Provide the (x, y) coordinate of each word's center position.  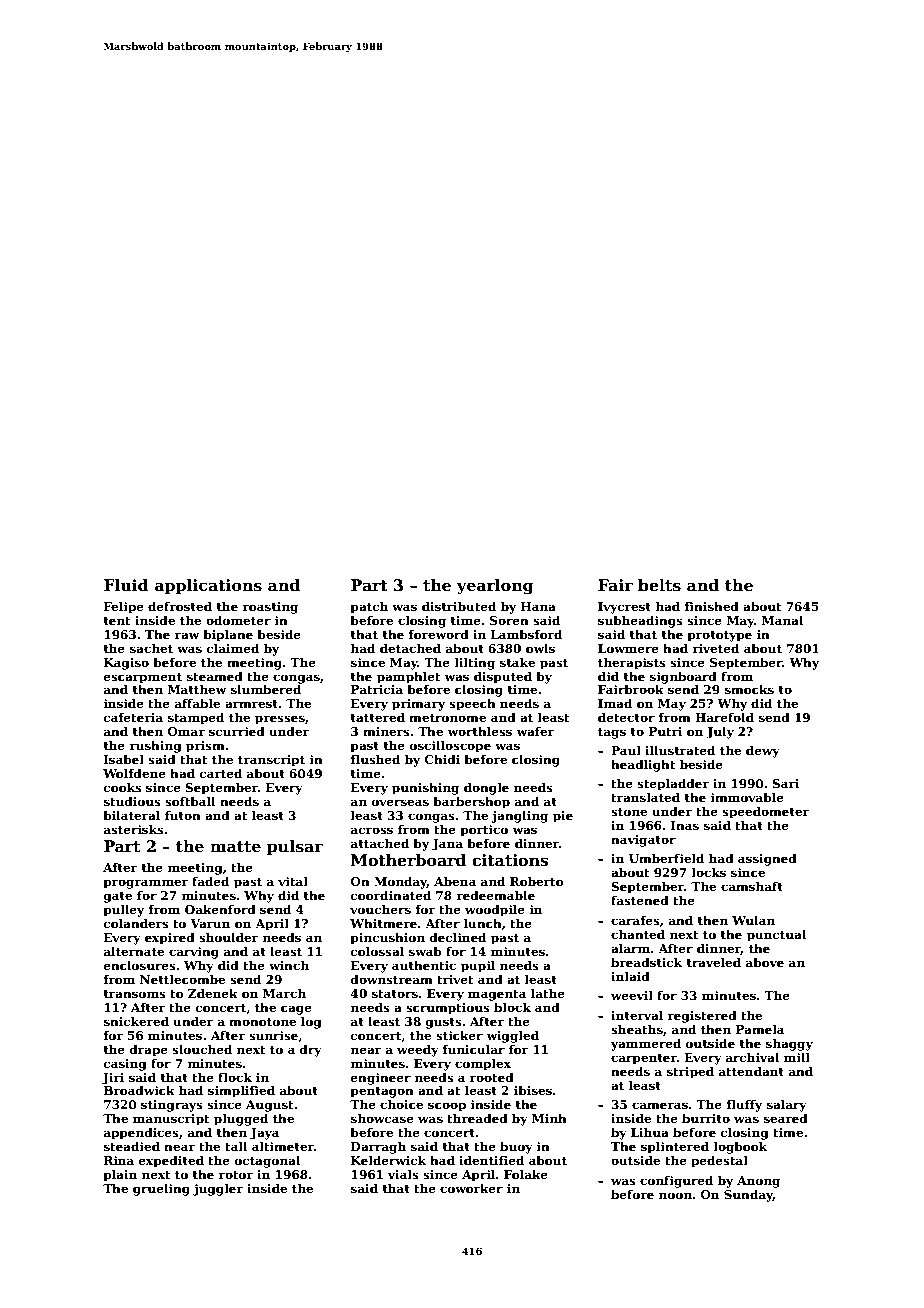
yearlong (495, 587)
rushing (155, 747)
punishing (425, 789)
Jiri (113, 1079)
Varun (210, 923)
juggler (218, 1189)
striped (690, 1072)
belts (659, 585)
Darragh (378, 1147)
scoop (447, 1107)
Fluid (126, 585)
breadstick (646, 962)
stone (629, 812)
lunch (483, 923)
